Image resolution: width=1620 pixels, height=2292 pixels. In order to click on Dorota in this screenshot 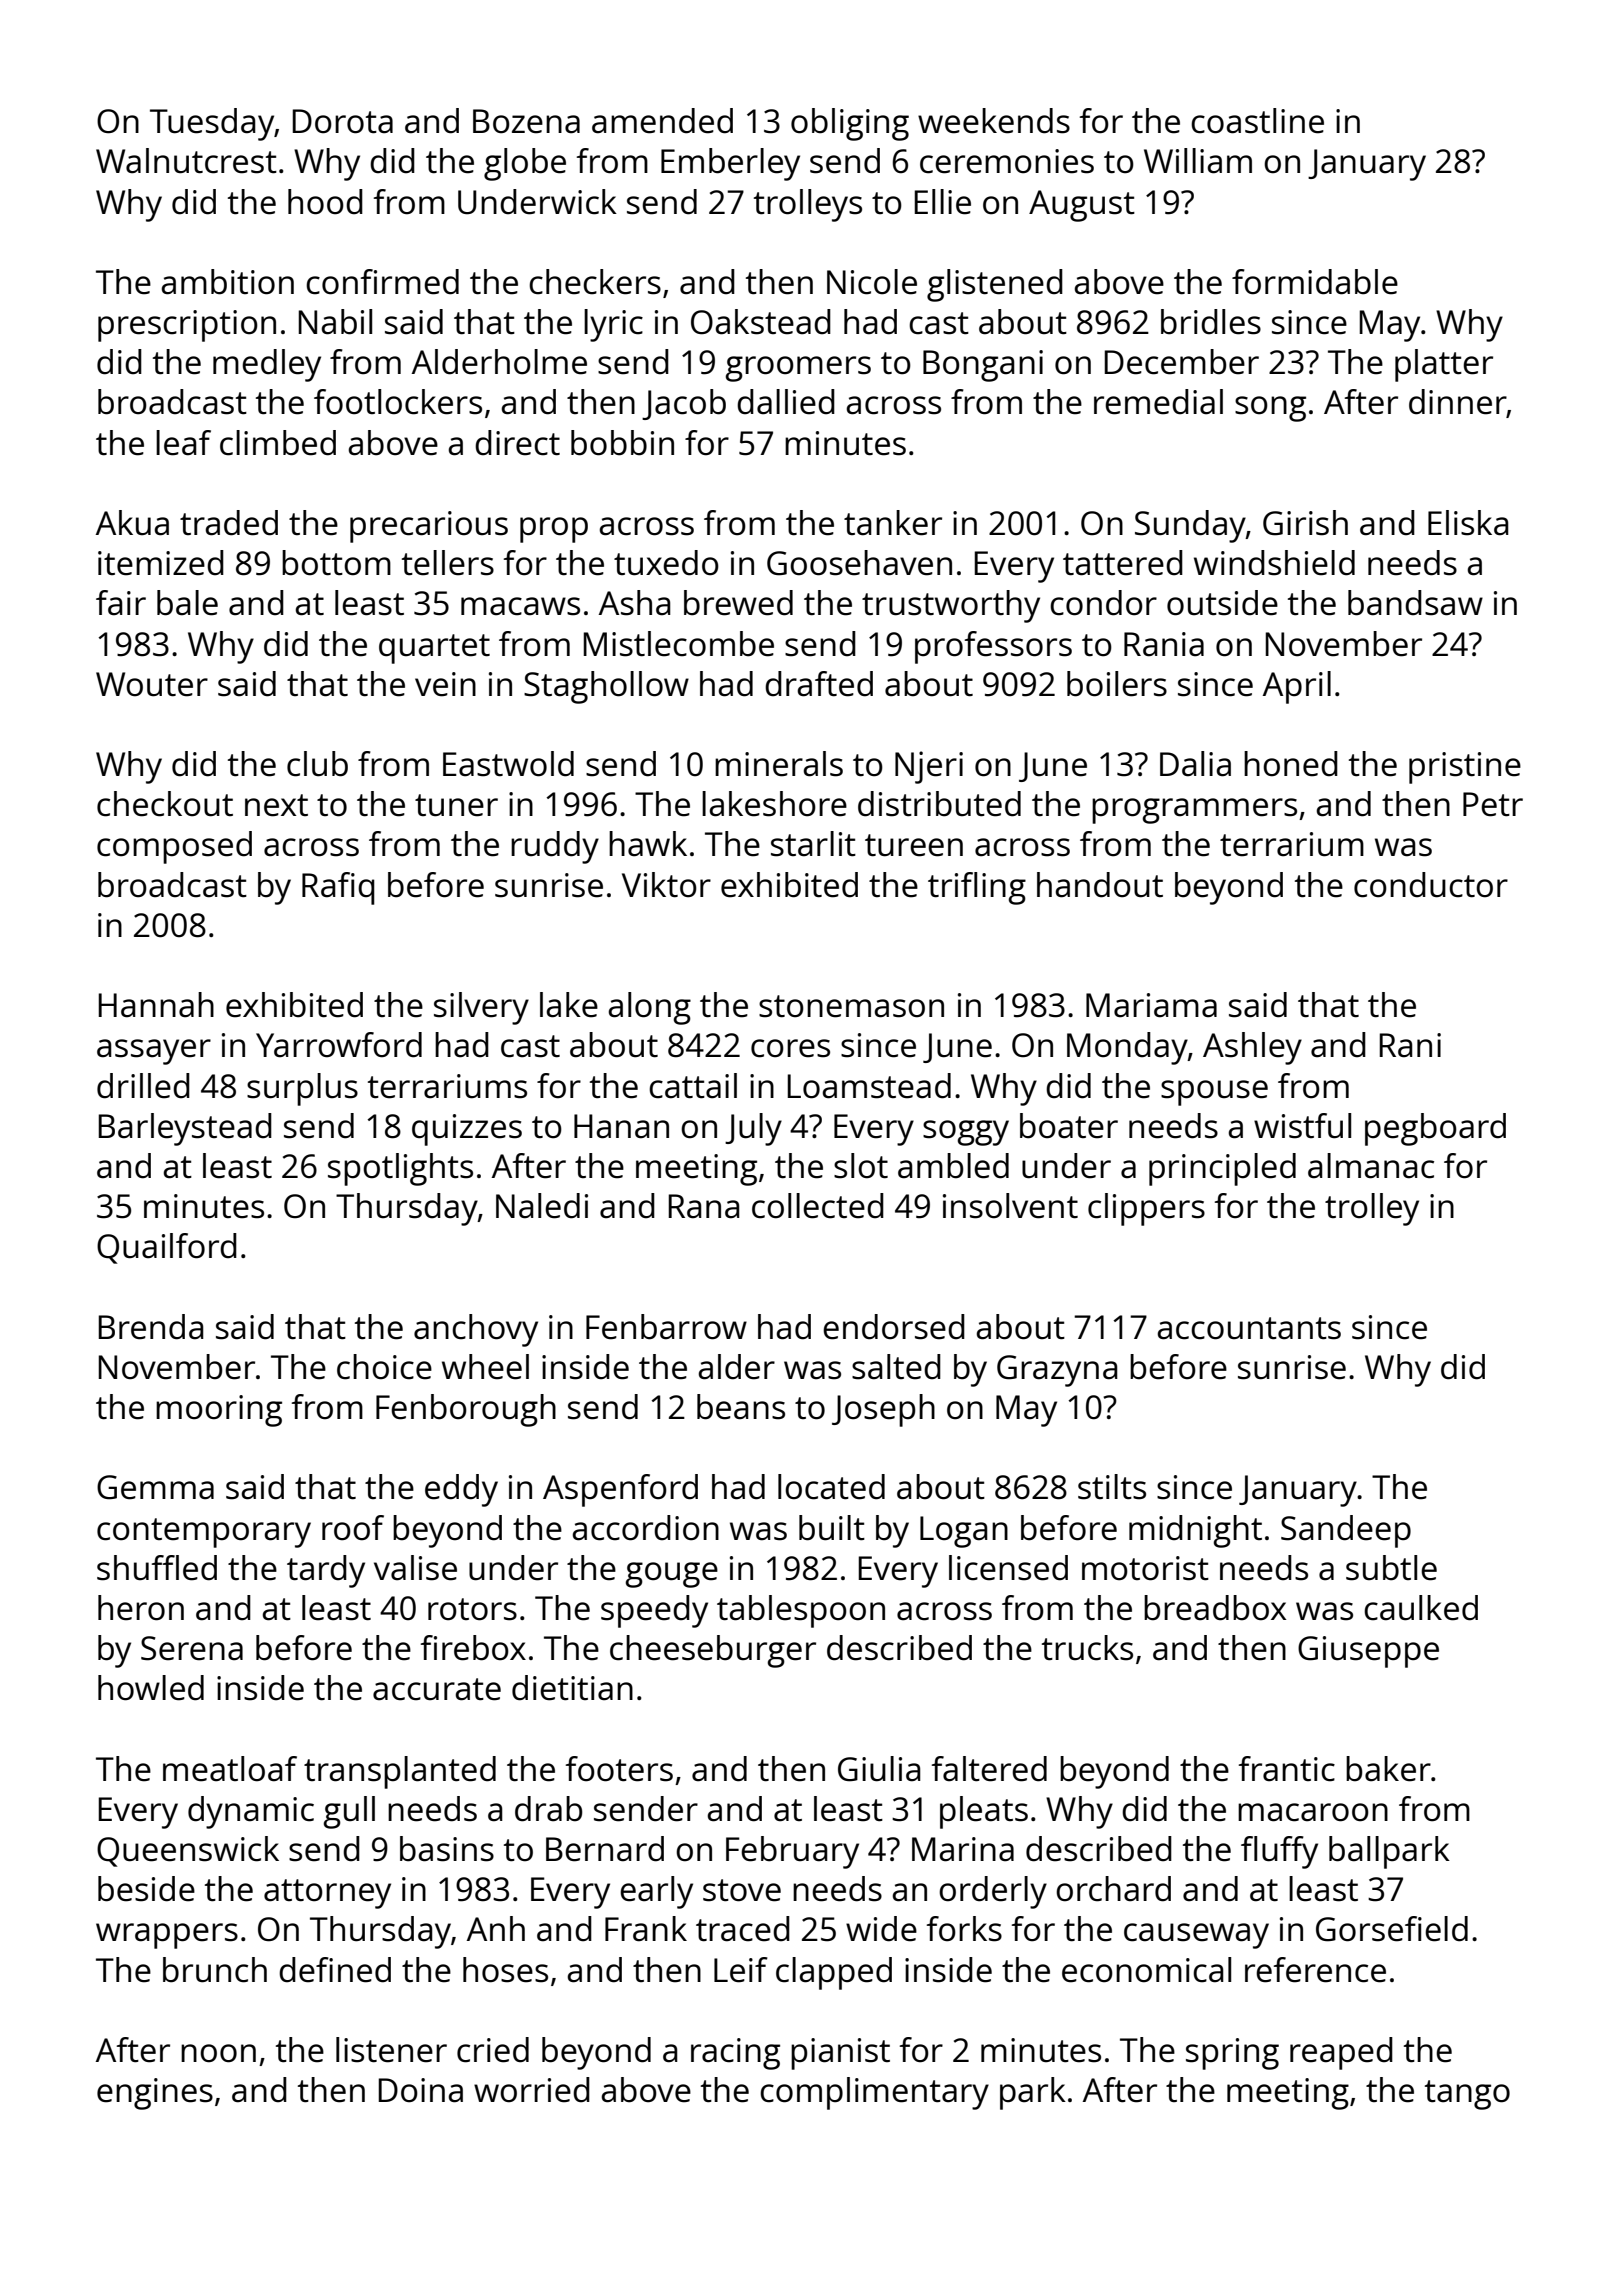, I will do `click(343, 121)`.
